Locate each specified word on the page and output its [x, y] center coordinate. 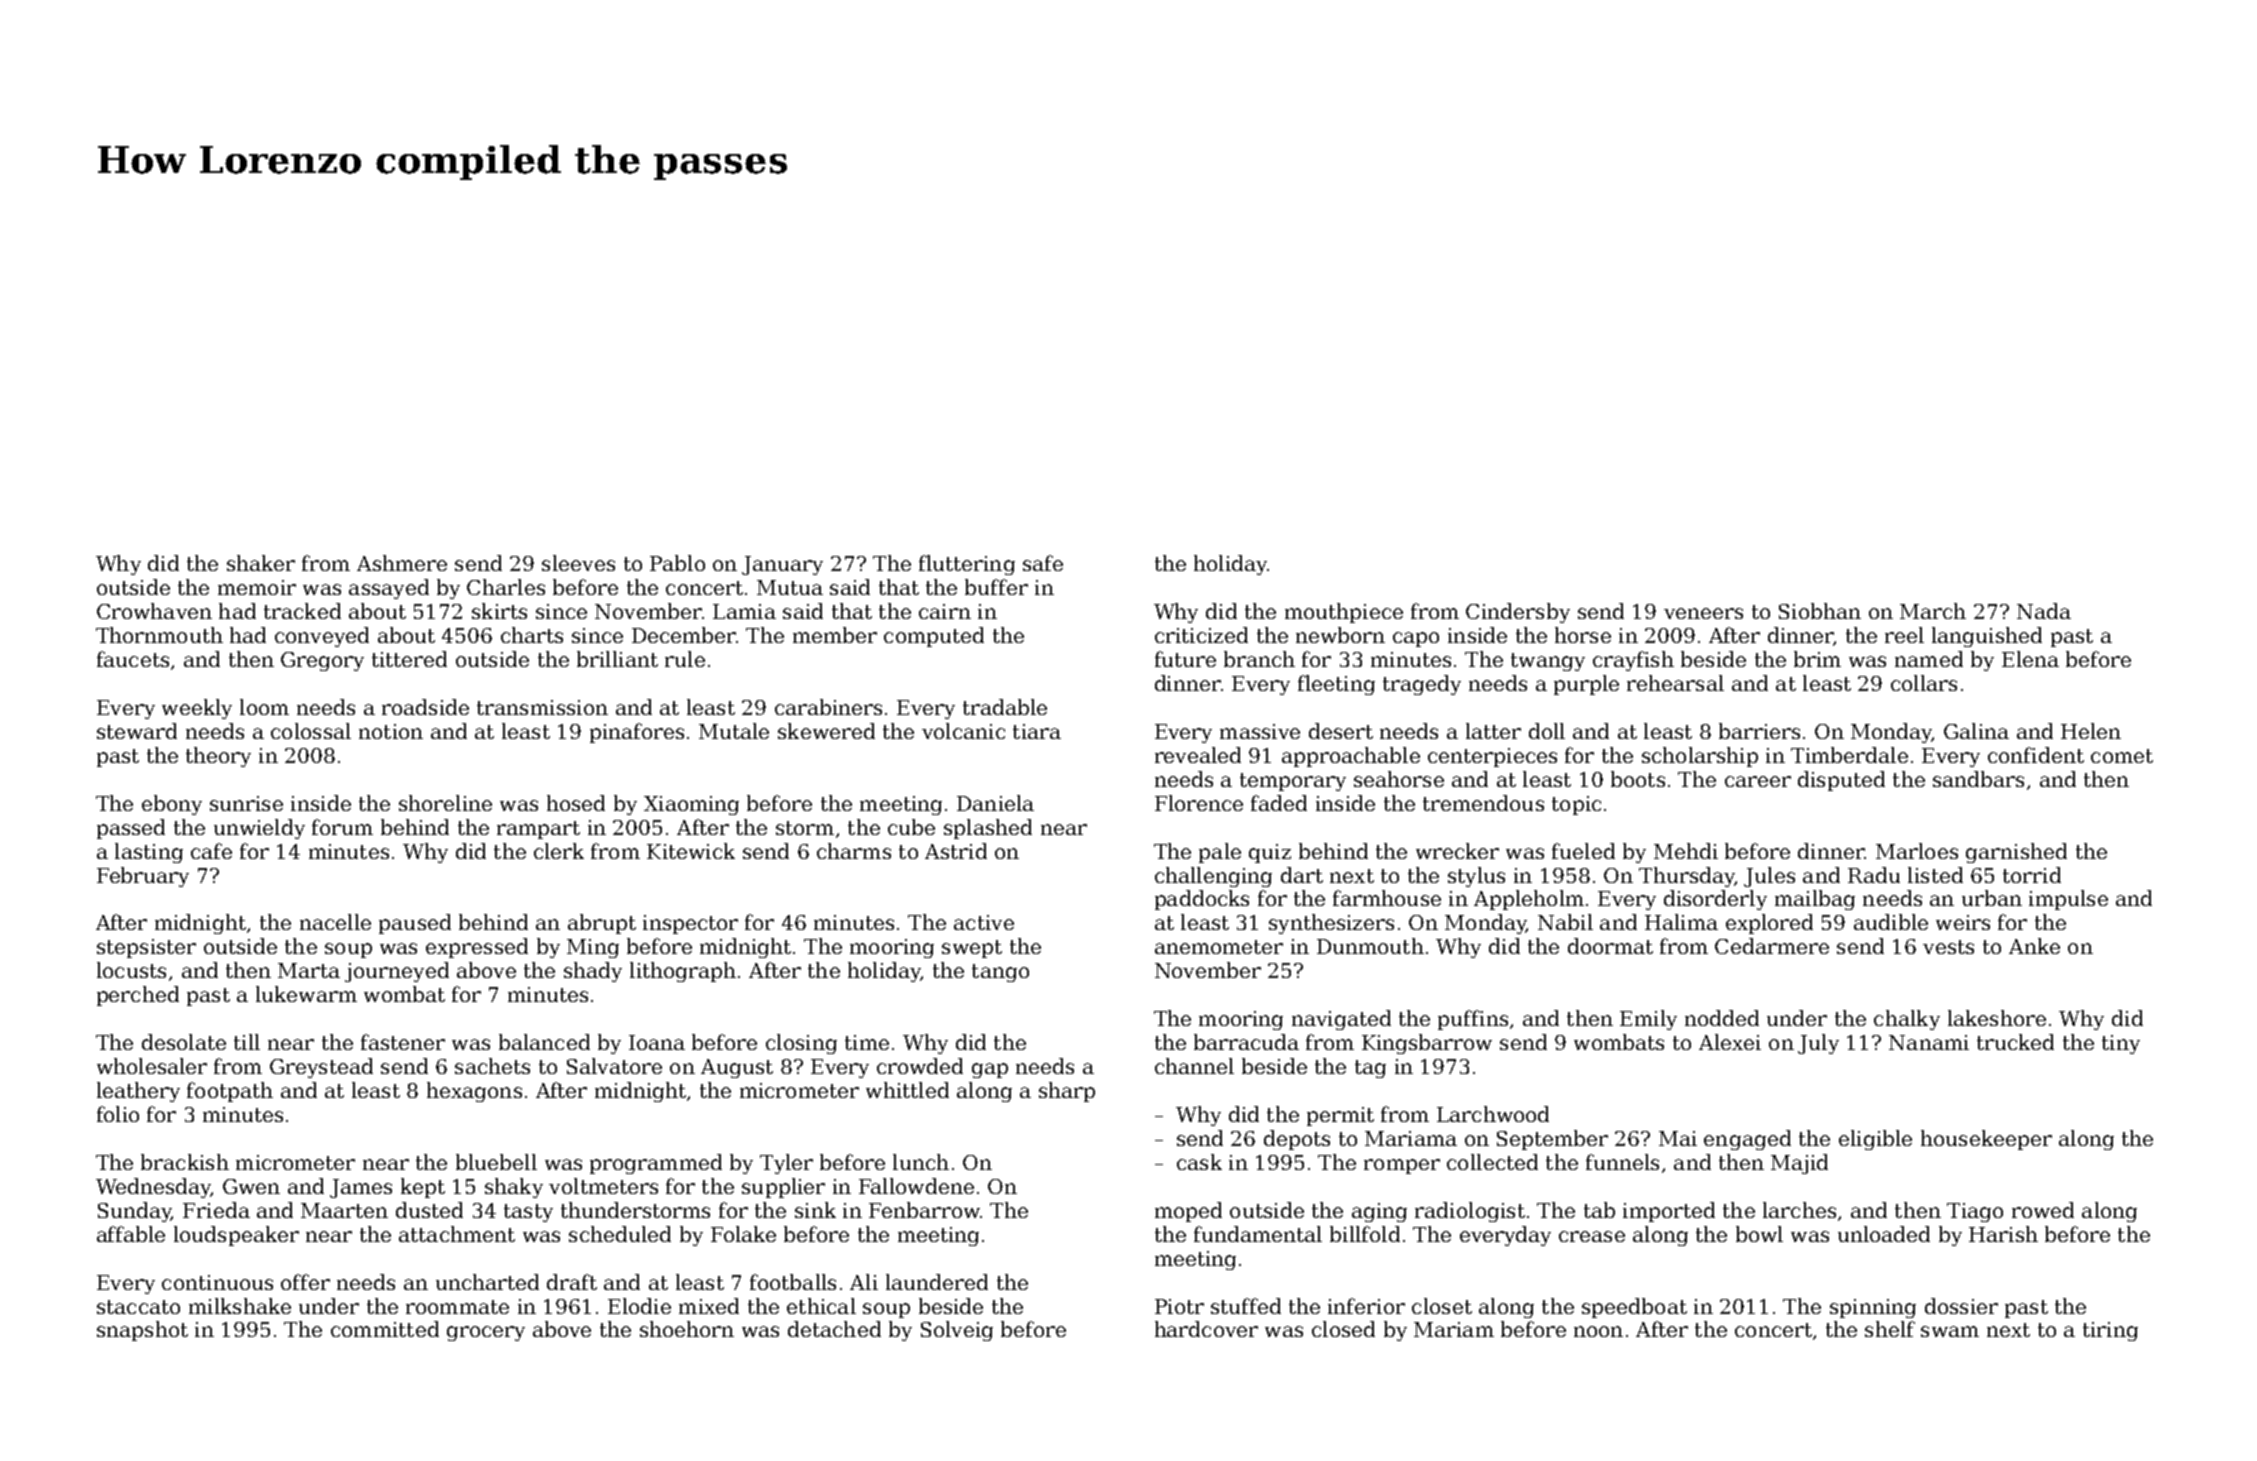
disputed [1841, 781]
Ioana [657, 1042]
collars [1924, 683]
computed [934, 637]
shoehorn [687, 1329]
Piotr [1179, 1306]
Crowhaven [154, 611]
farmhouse [1387, 898]
